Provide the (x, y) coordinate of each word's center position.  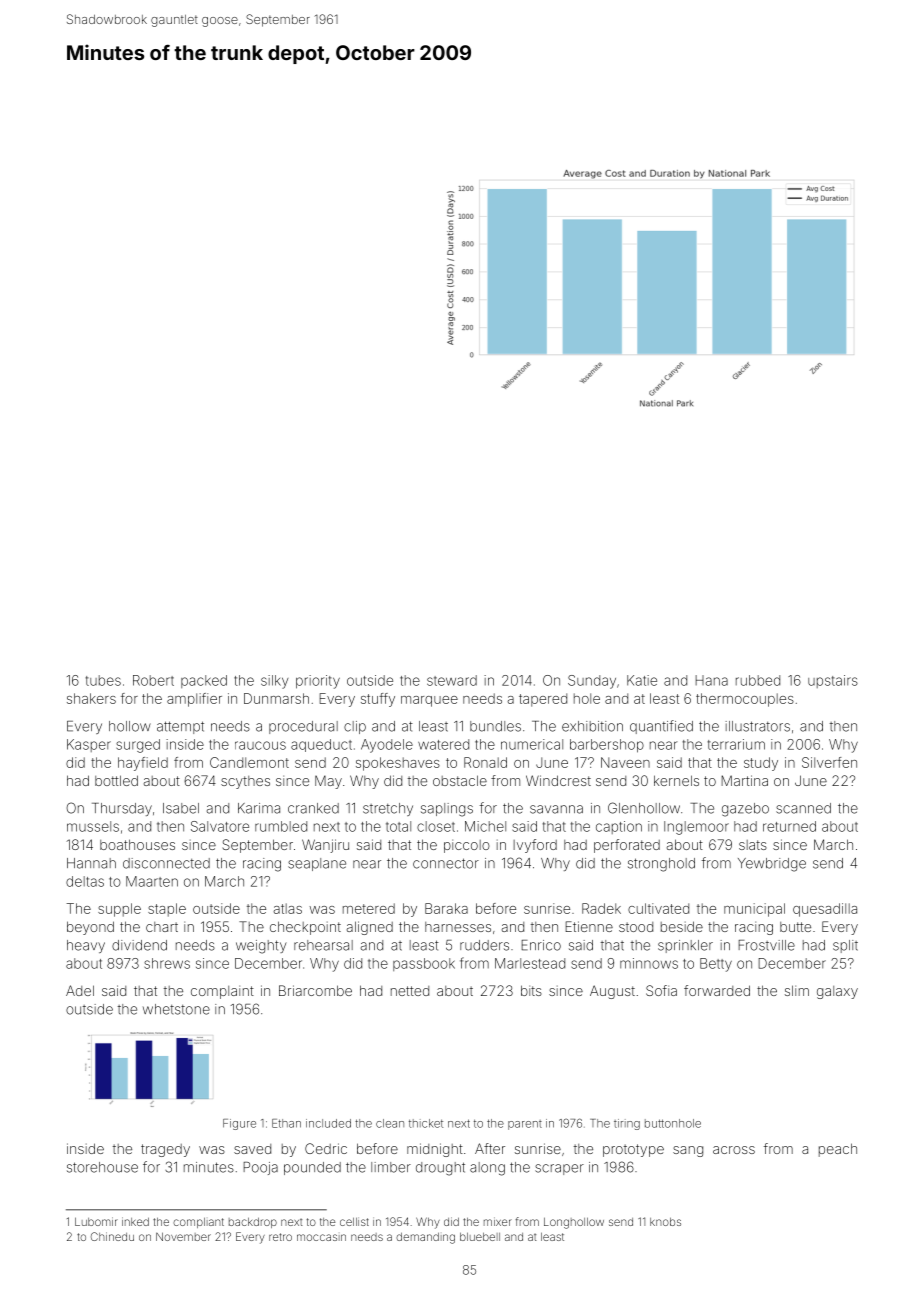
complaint (222, 992)
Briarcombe (315, 990)
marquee (429, 701)
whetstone (176, 1009)
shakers (91, 698)
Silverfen (829, 762)
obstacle (460, 780)
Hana (711, 680)
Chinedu (112, 1236)
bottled (116, 780)
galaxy (837, 992)
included (328, 1123)
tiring (627, 1124)
